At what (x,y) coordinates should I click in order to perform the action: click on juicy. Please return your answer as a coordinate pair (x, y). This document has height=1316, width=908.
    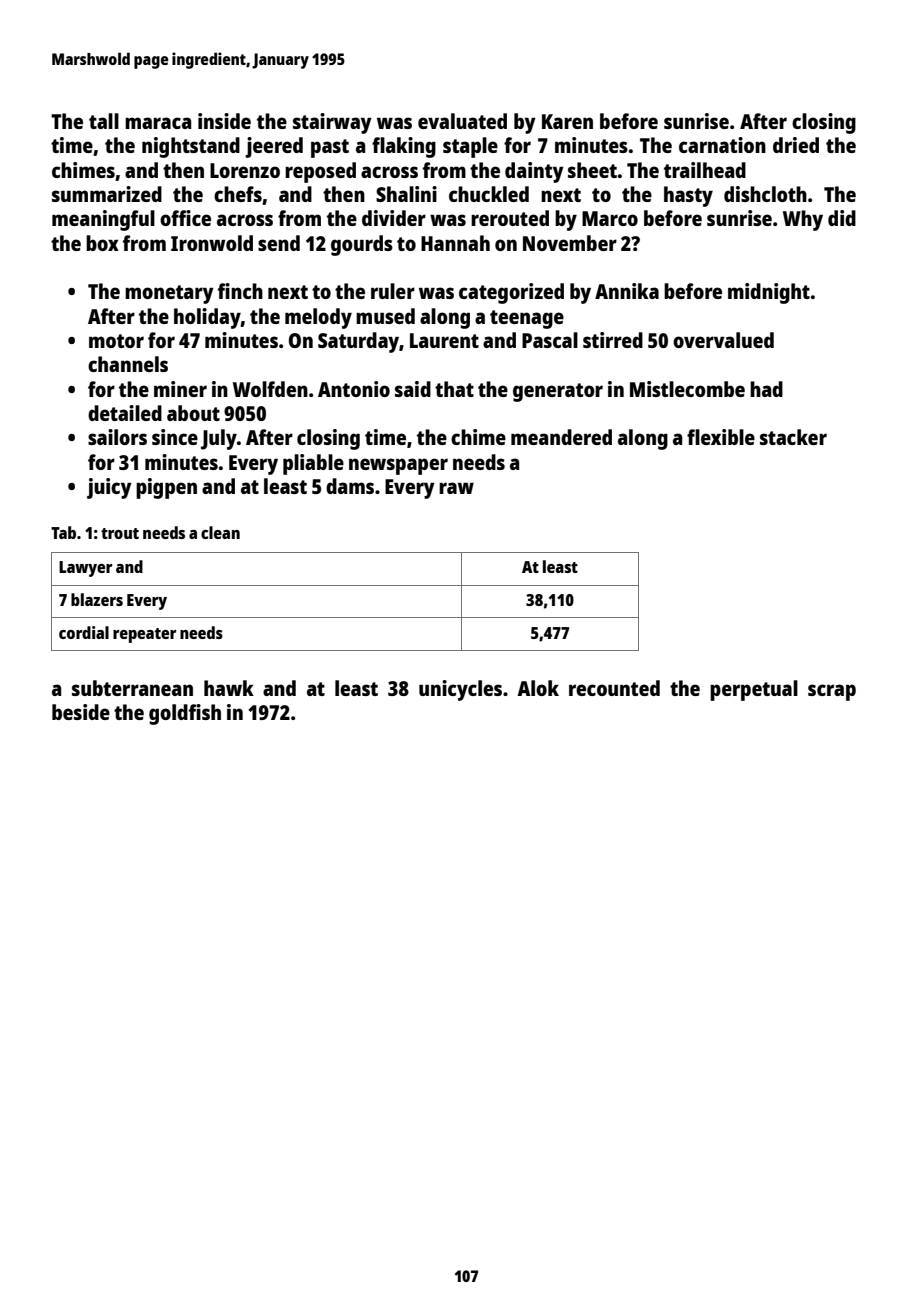
    Looking at the image, I should click on (109, 488).
